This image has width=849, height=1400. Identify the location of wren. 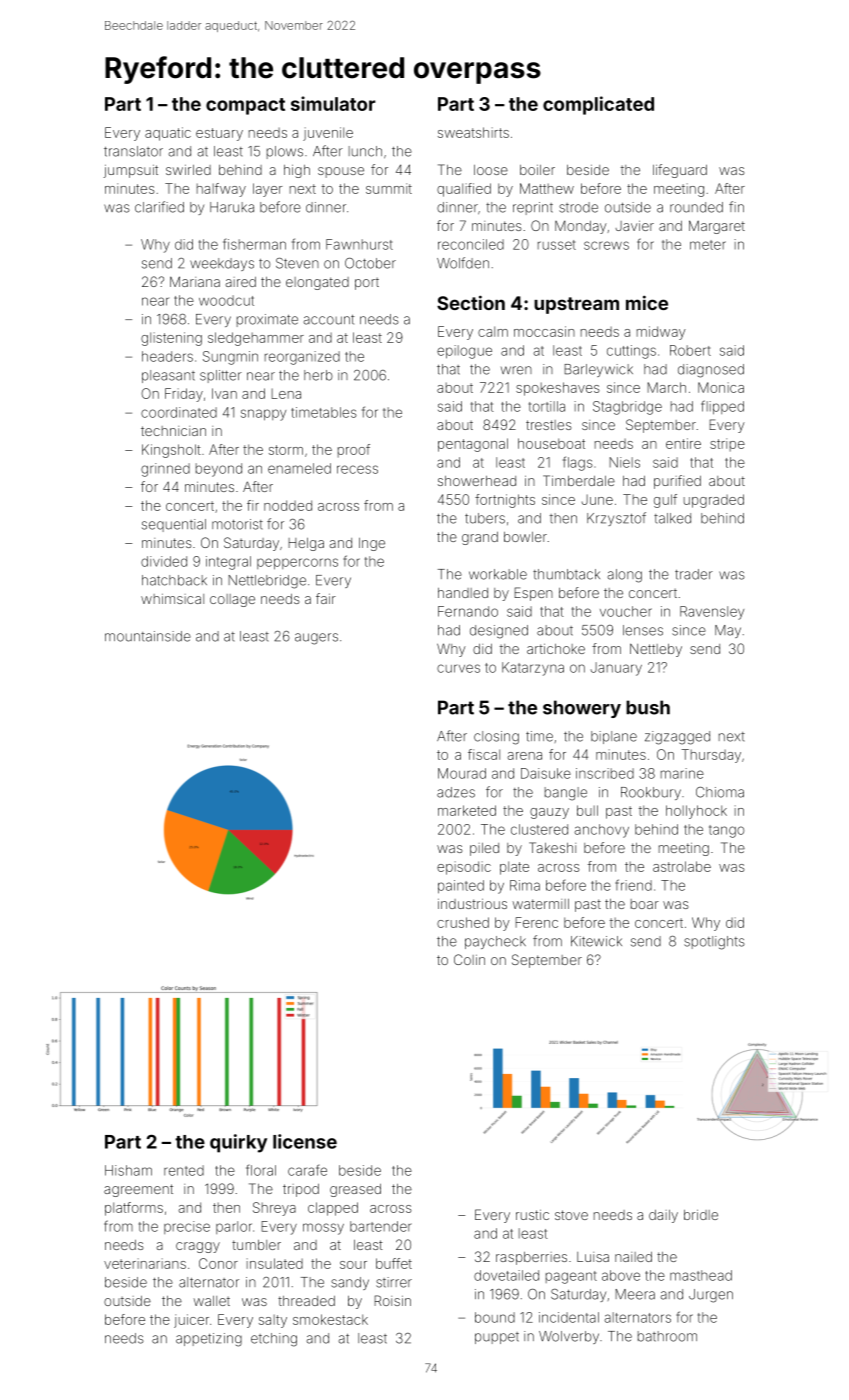
(516, 370).
